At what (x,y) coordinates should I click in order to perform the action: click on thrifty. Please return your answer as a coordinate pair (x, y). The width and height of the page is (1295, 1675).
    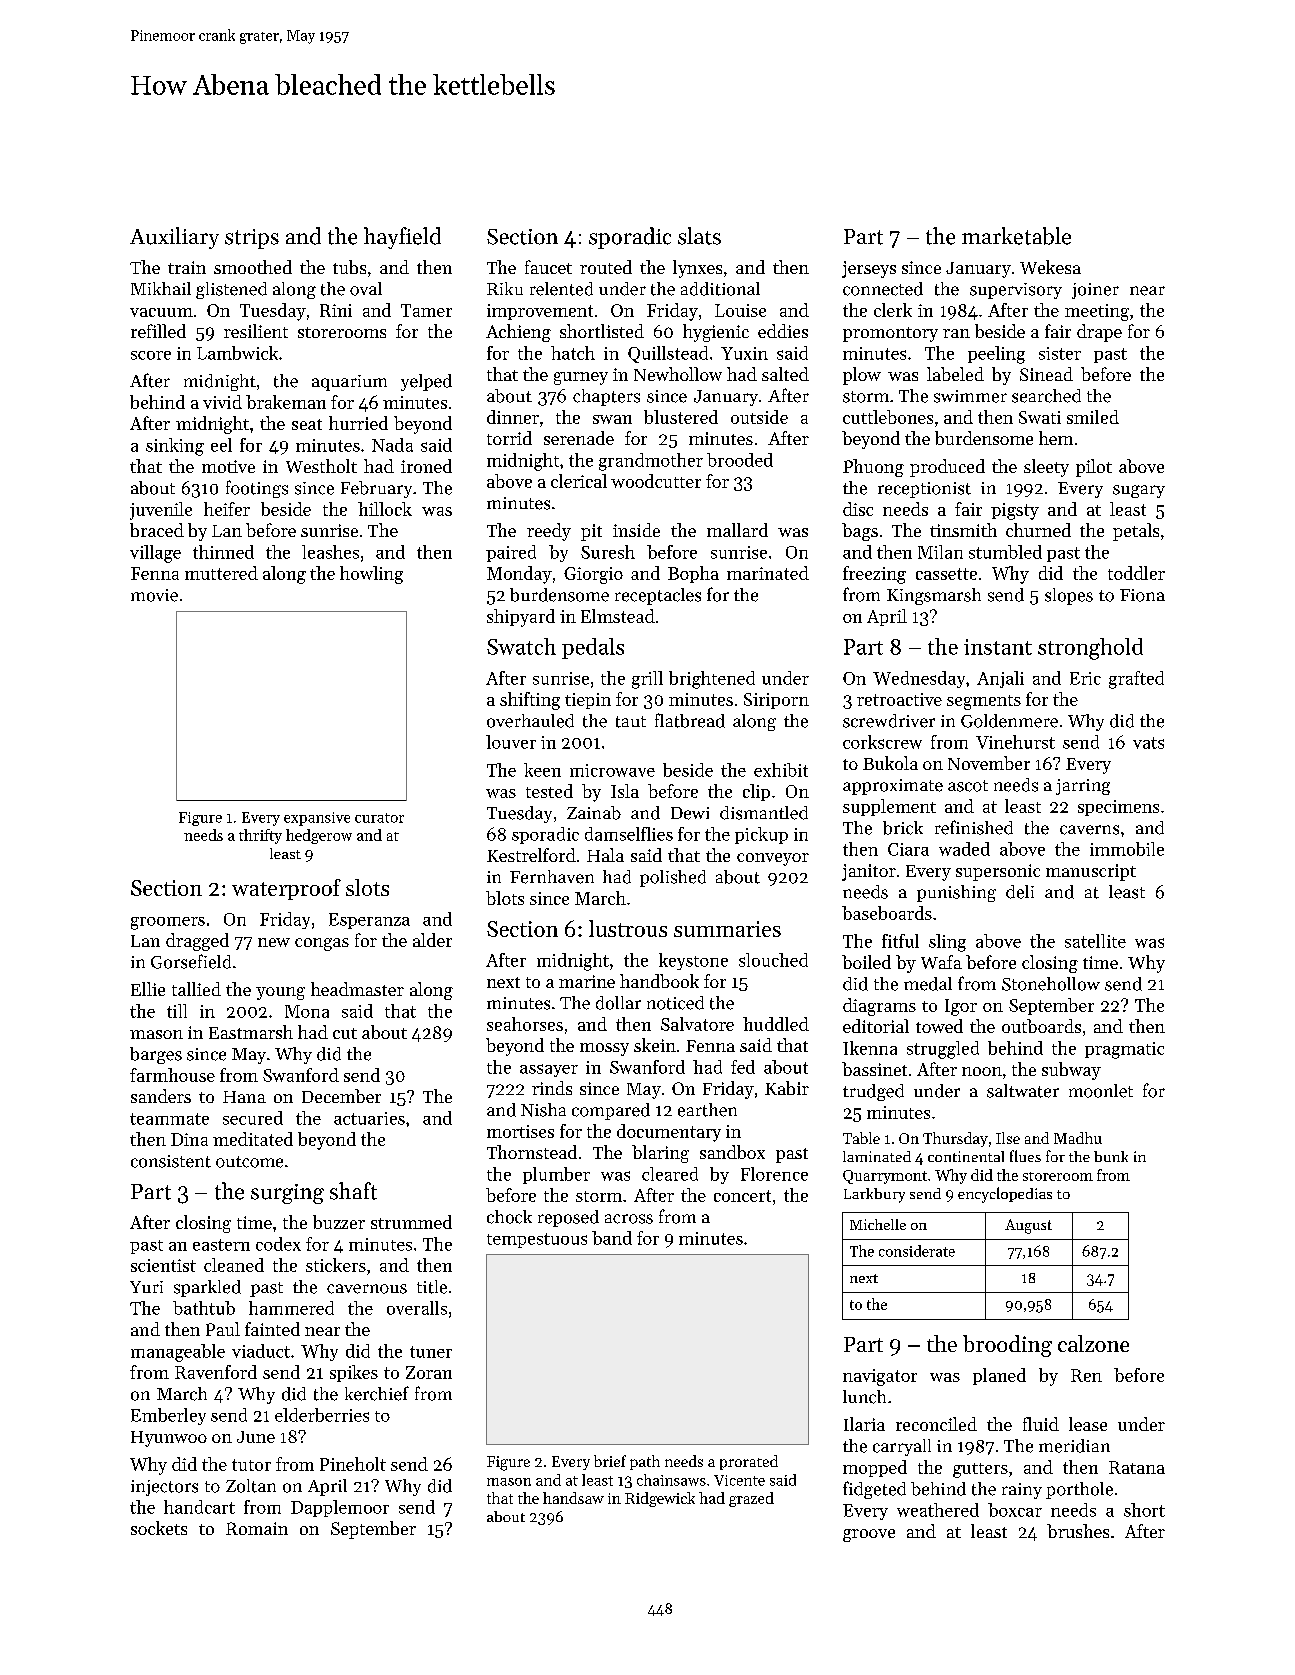
    Looking at the image, I should click on (260, 836).
